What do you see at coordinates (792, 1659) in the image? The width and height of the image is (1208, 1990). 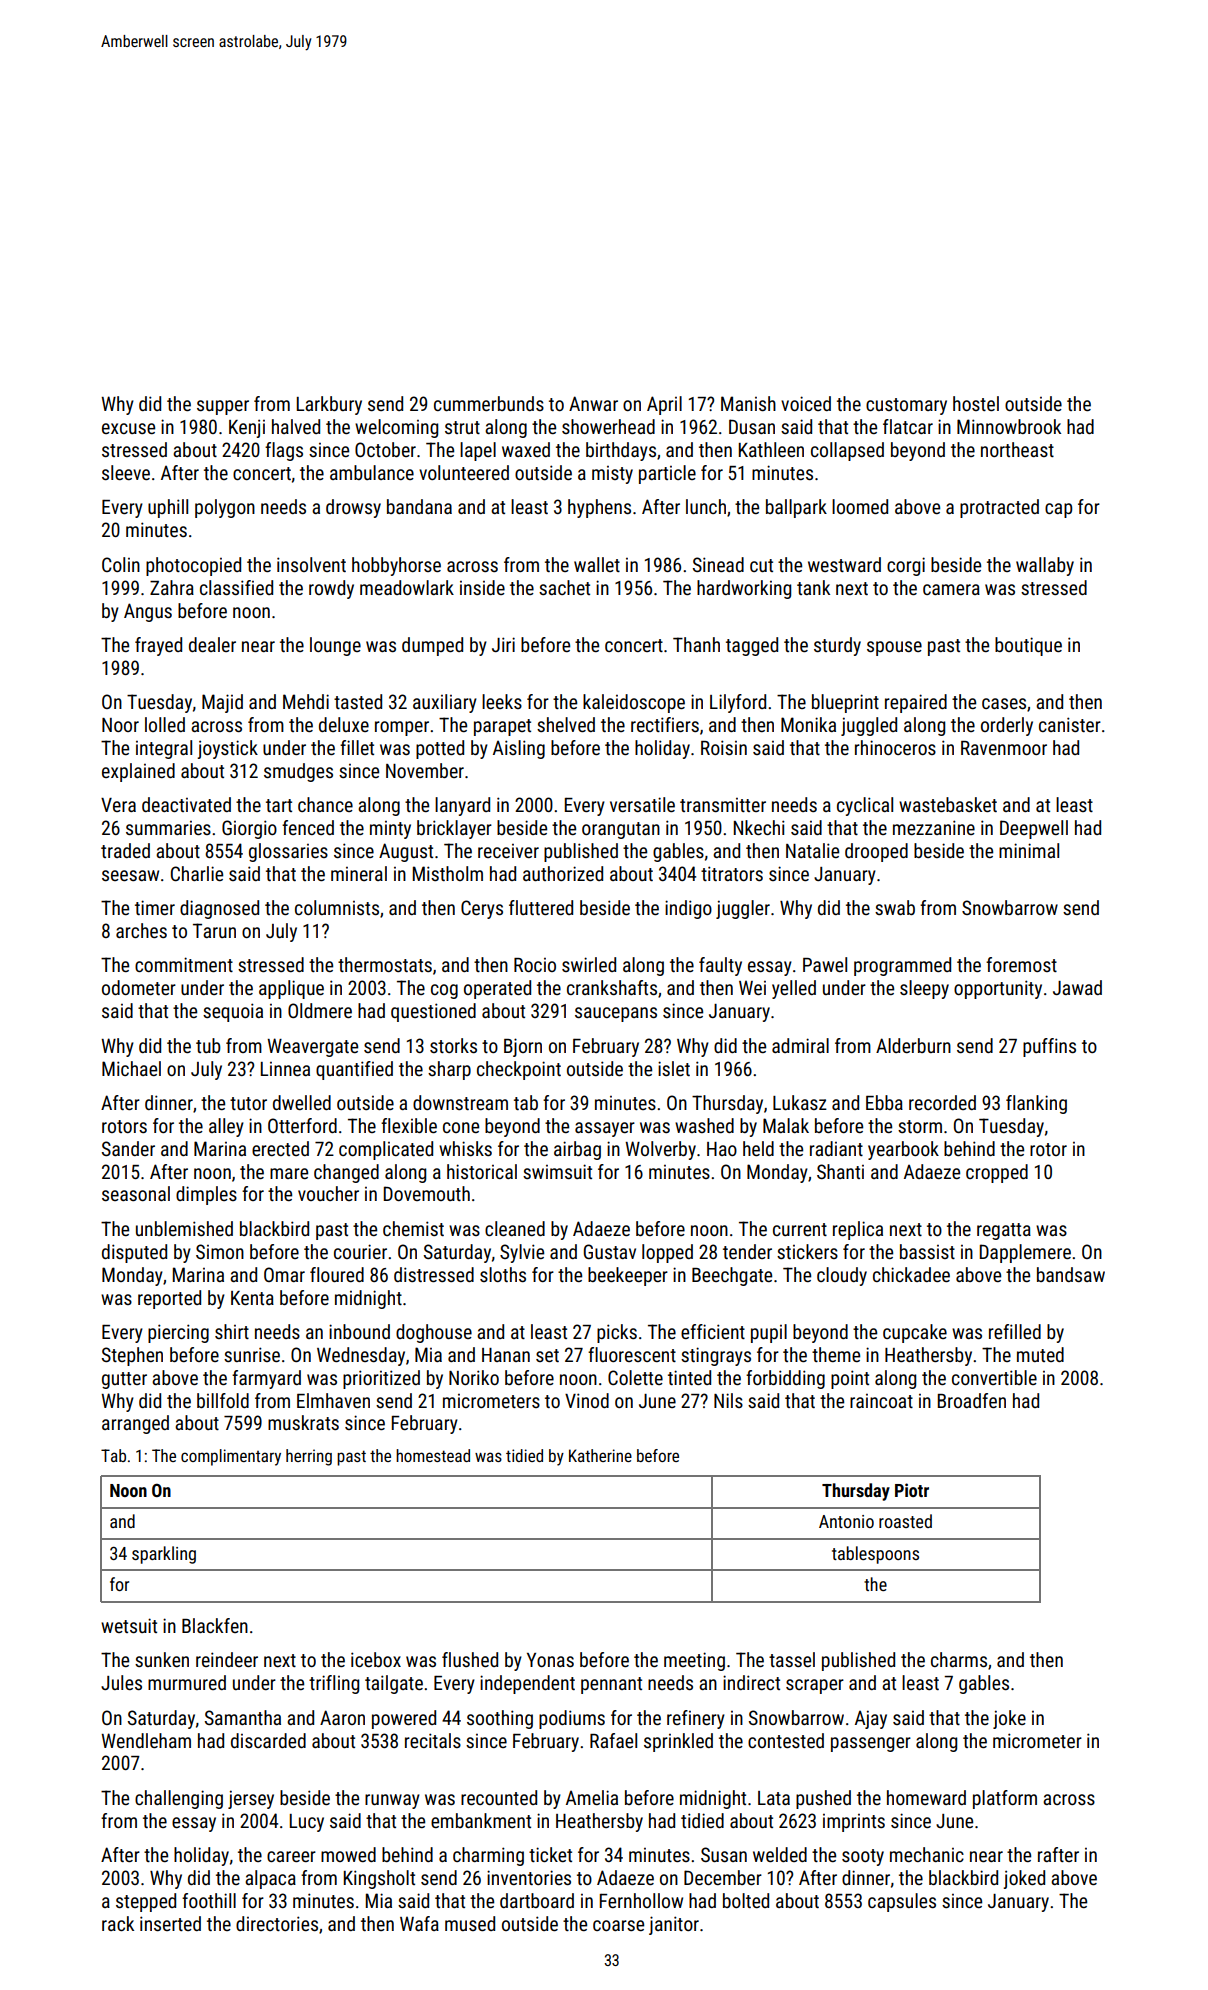 I see `tassel` at bounding box center [792, 1659].
